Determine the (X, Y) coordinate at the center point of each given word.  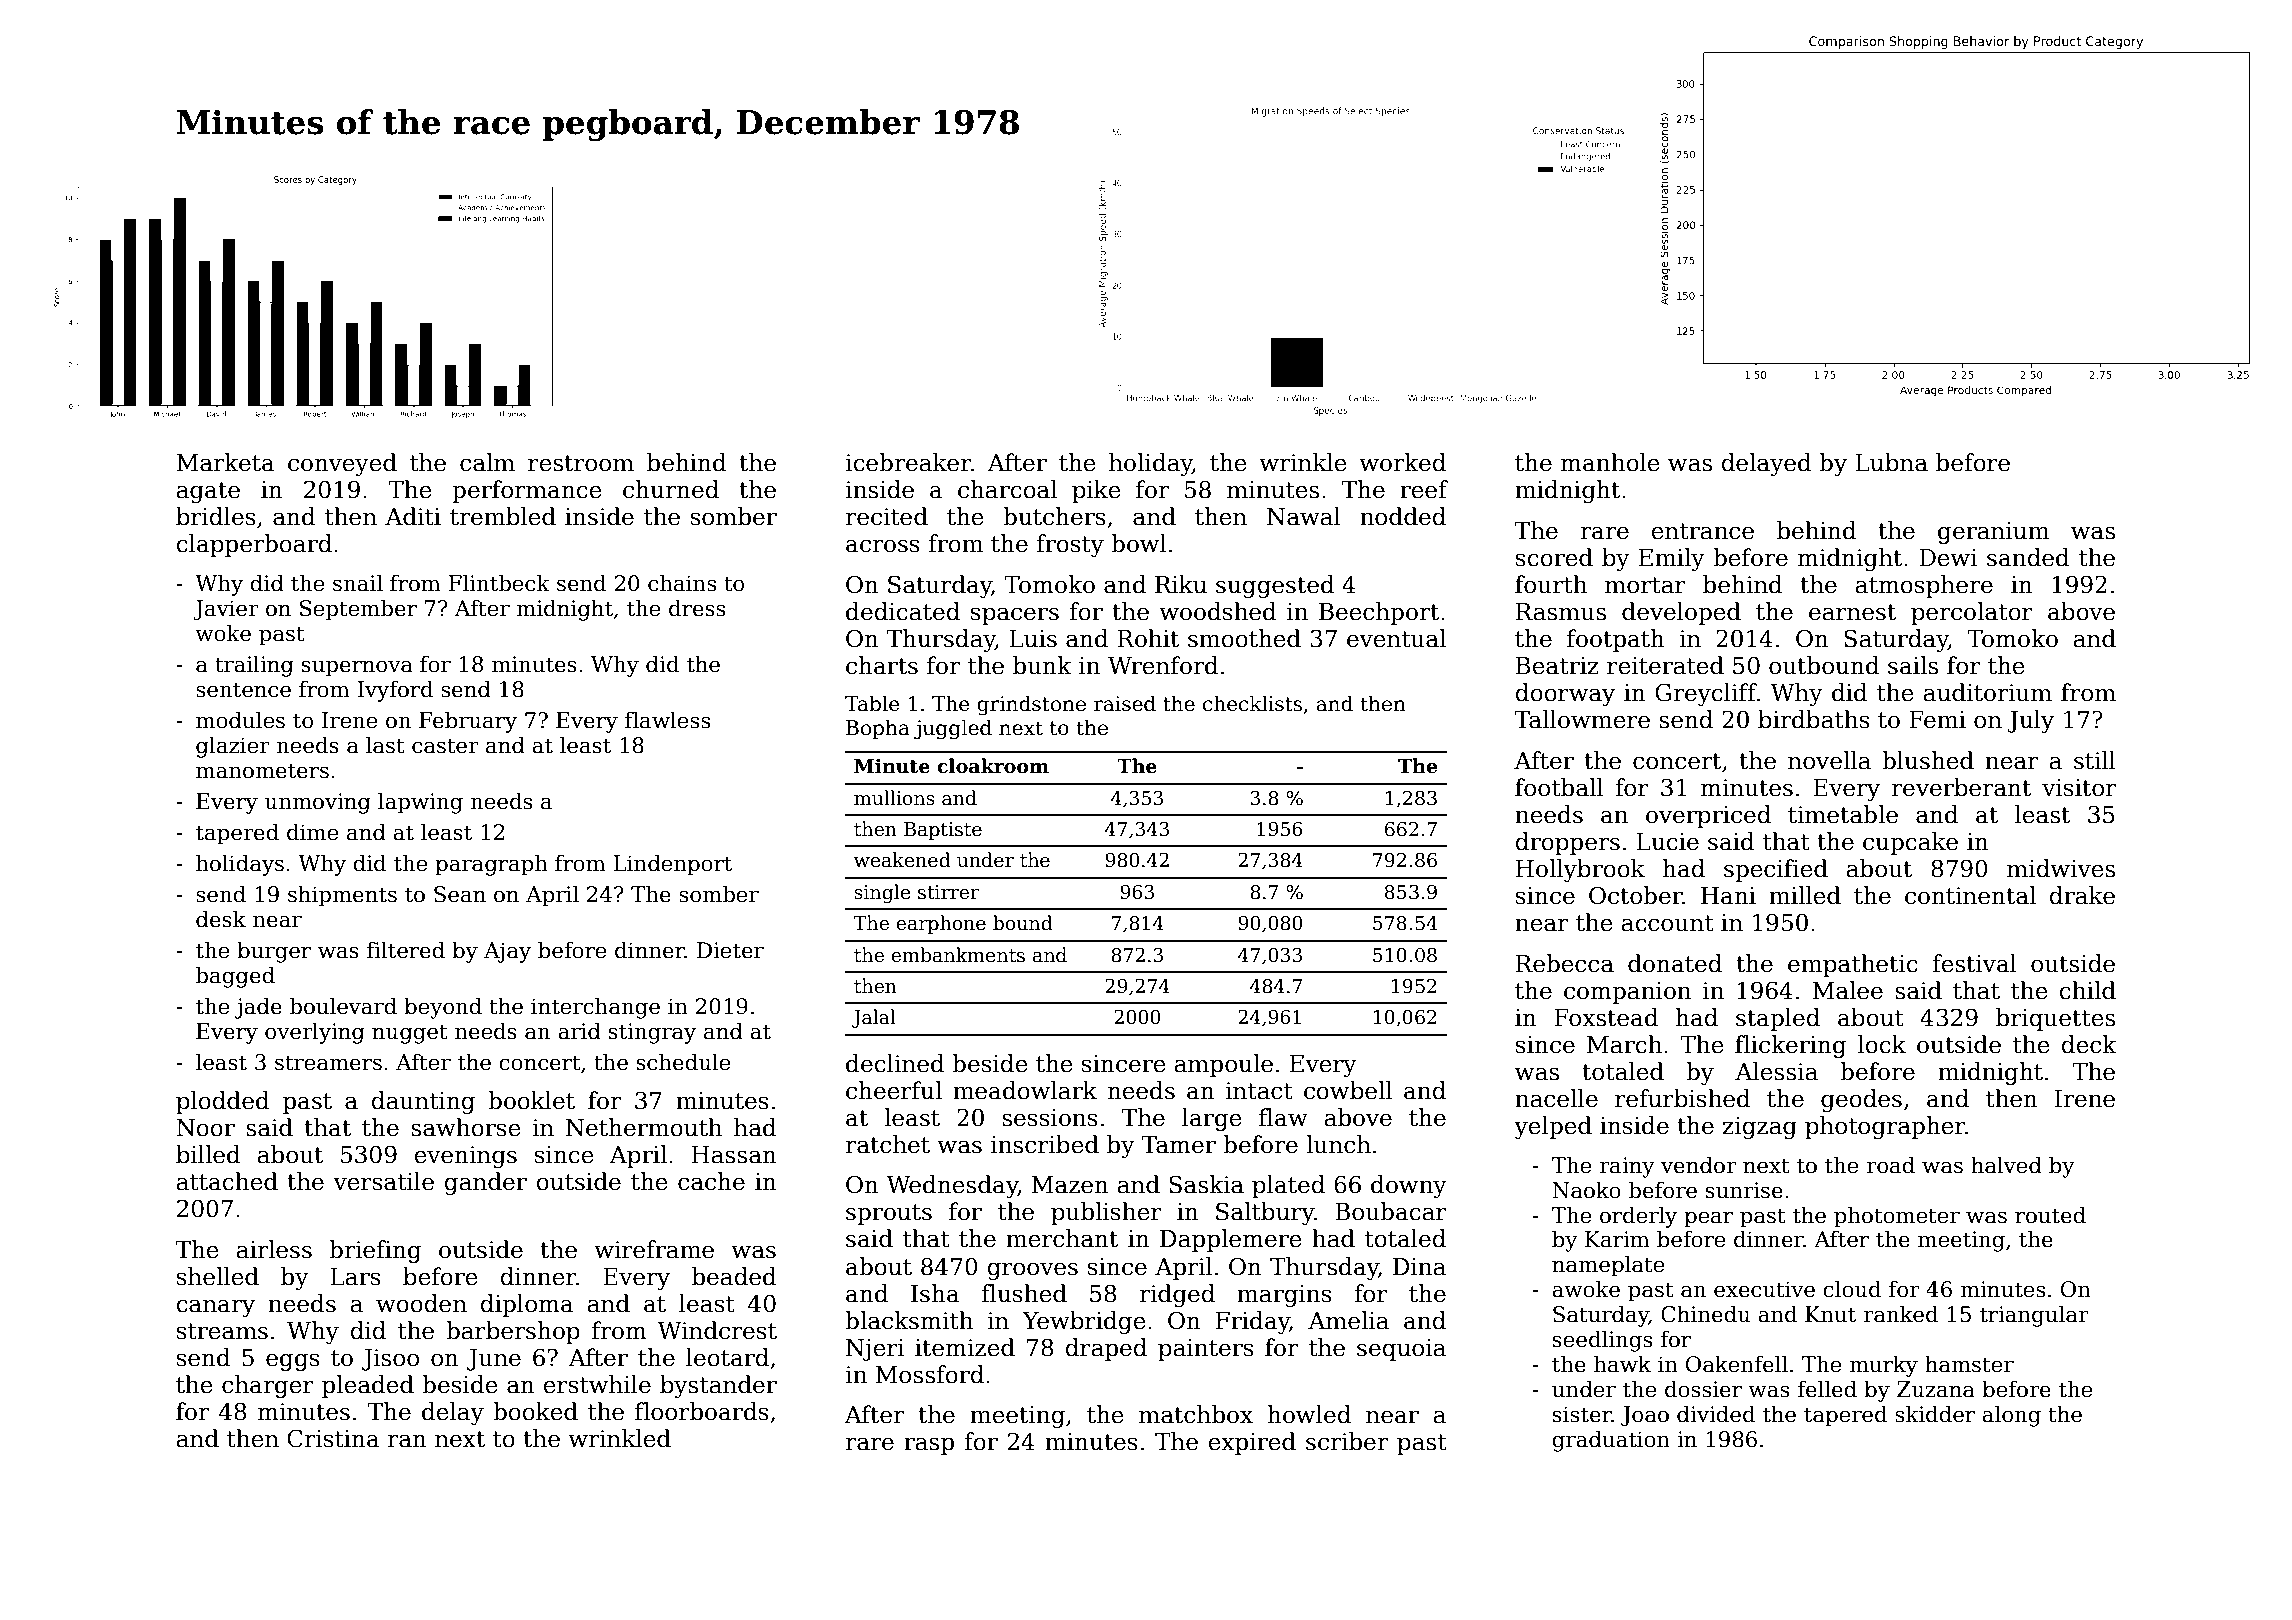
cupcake (1910, 843)
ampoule (1223, 1065)
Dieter (730, 950)
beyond (443, 1008)
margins (1284, 1296)
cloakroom (993, 766)
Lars (355, 1277)
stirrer (948, 892)
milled (1805, 895)
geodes (1861, 1100)
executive (1764, 1289)
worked (1402, 462)
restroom (581, 463)
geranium (1993, 533)
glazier (233, 747)
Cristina (333, 1438)
